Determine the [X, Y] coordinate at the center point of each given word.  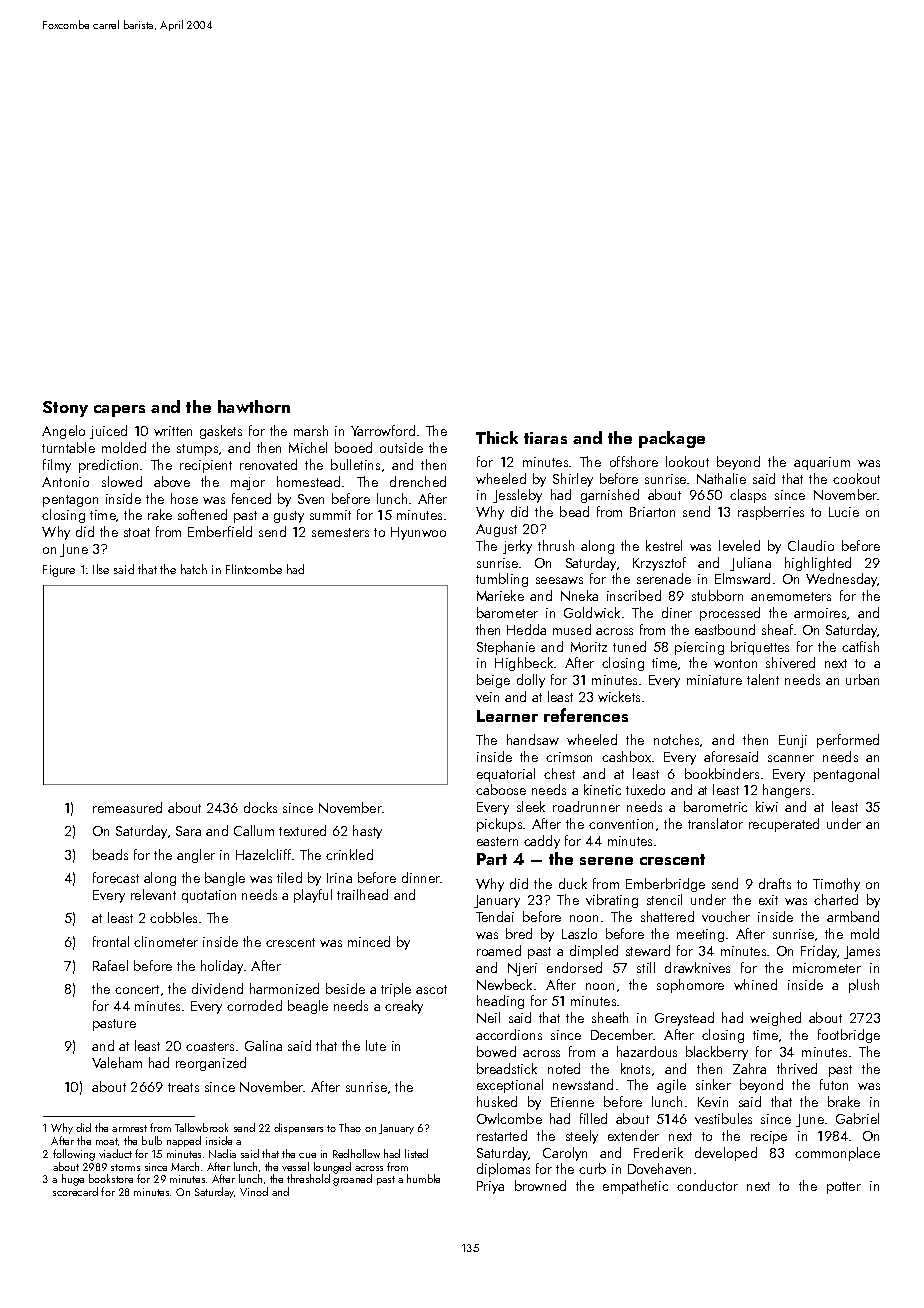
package [672, 439]
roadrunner [586, 806]
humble [423, 1178]
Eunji [793, 741]
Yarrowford [383, 430]
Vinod [254, 1191]
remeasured [127, 807]
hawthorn [254, 406]
